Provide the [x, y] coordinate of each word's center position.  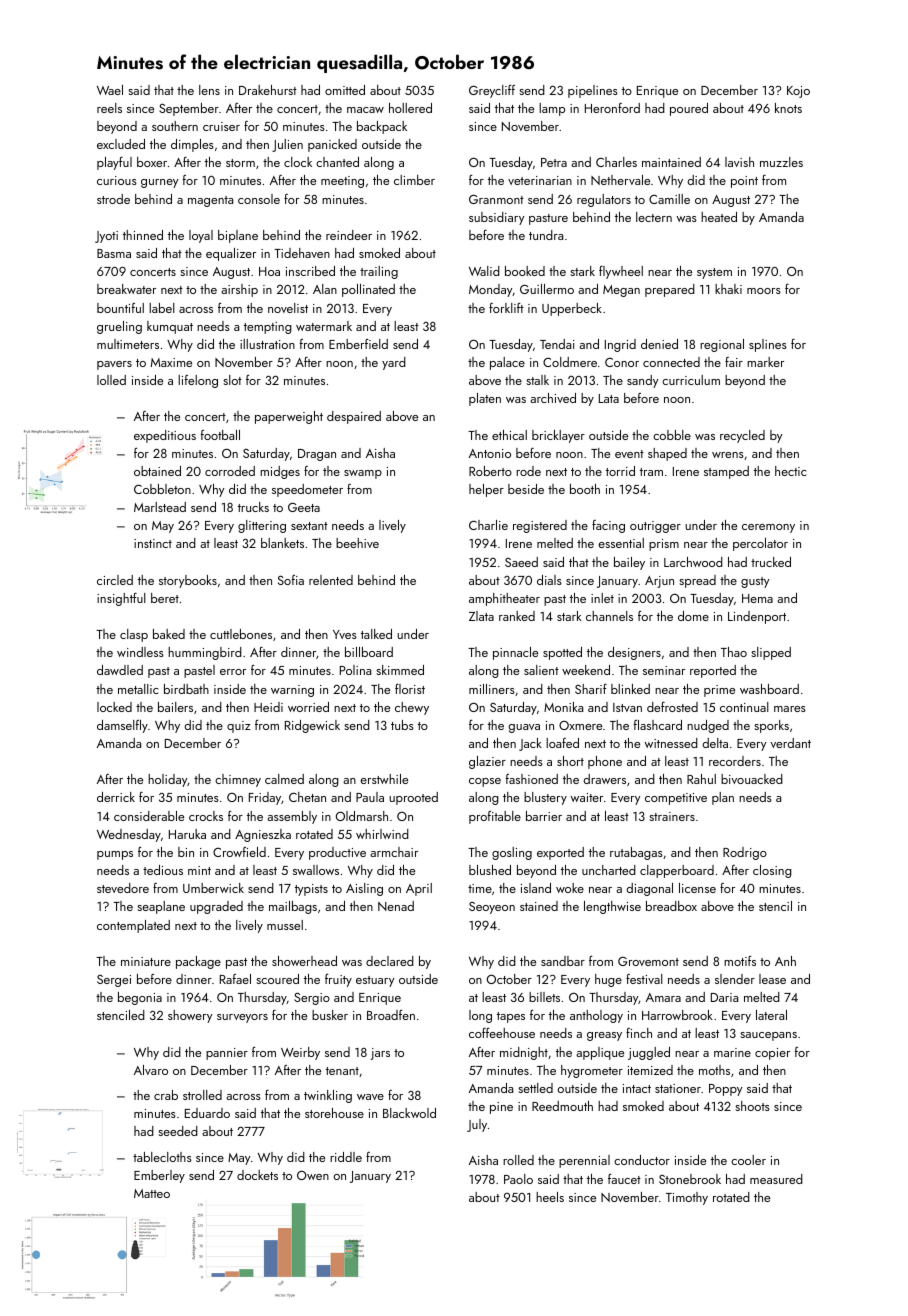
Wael [110, 90]
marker [765, 362]
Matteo [152, 1193]
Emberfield [358, 343]
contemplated [133, 926]
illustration [267, 344]
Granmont [496, 199]
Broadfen [391, 1014]
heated [719, 217]
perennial [584, 1161]
